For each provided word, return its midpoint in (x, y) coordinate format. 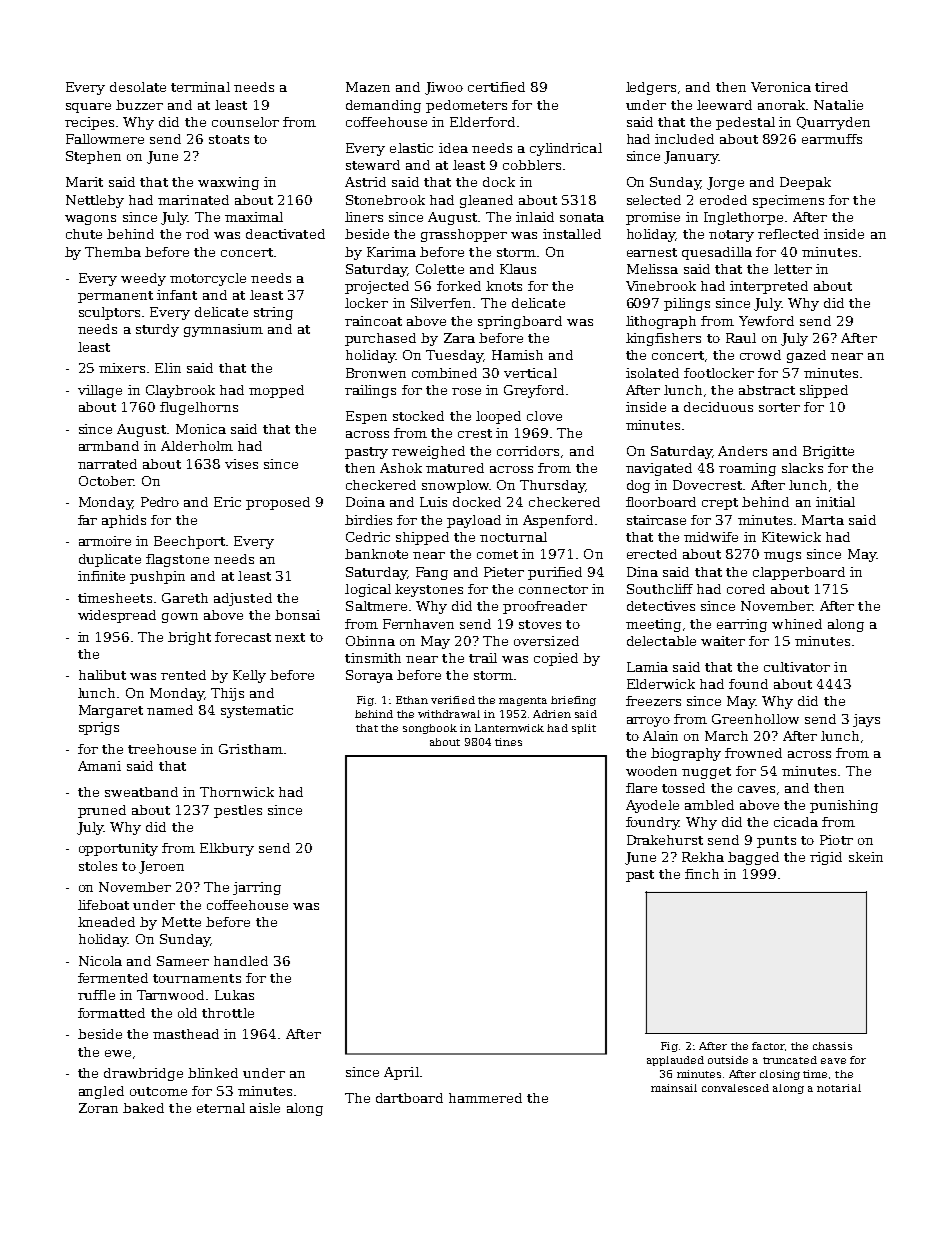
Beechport (189, 542)
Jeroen (161, 867)
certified (496, 87)
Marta (823, 520)
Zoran (98, 1108)
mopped (276, 391)
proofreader (545, 607)
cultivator (797, 667)
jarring (257, 888)
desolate (138, 87)
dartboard (409, 1098)
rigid (826, 858)
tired (831, 87)
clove (544, 416)
